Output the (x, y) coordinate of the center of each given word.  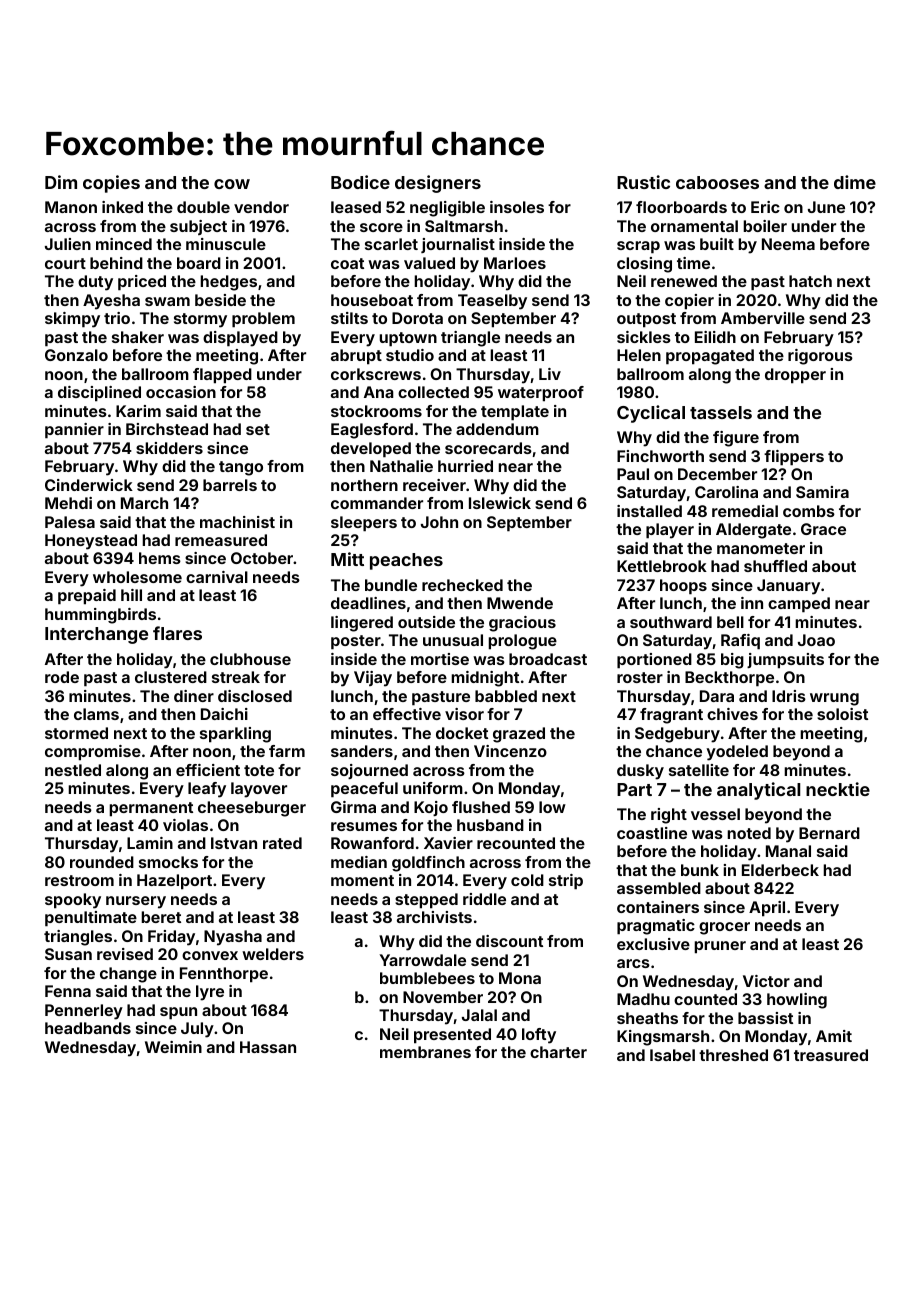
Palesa (70, 522)
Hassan (268, 1047)
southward (671, 622)
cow (232, 184)
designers (438, 184)
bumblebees (427, 978)
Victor (766, 981)
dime (855, 182)
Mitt (347, 559)
